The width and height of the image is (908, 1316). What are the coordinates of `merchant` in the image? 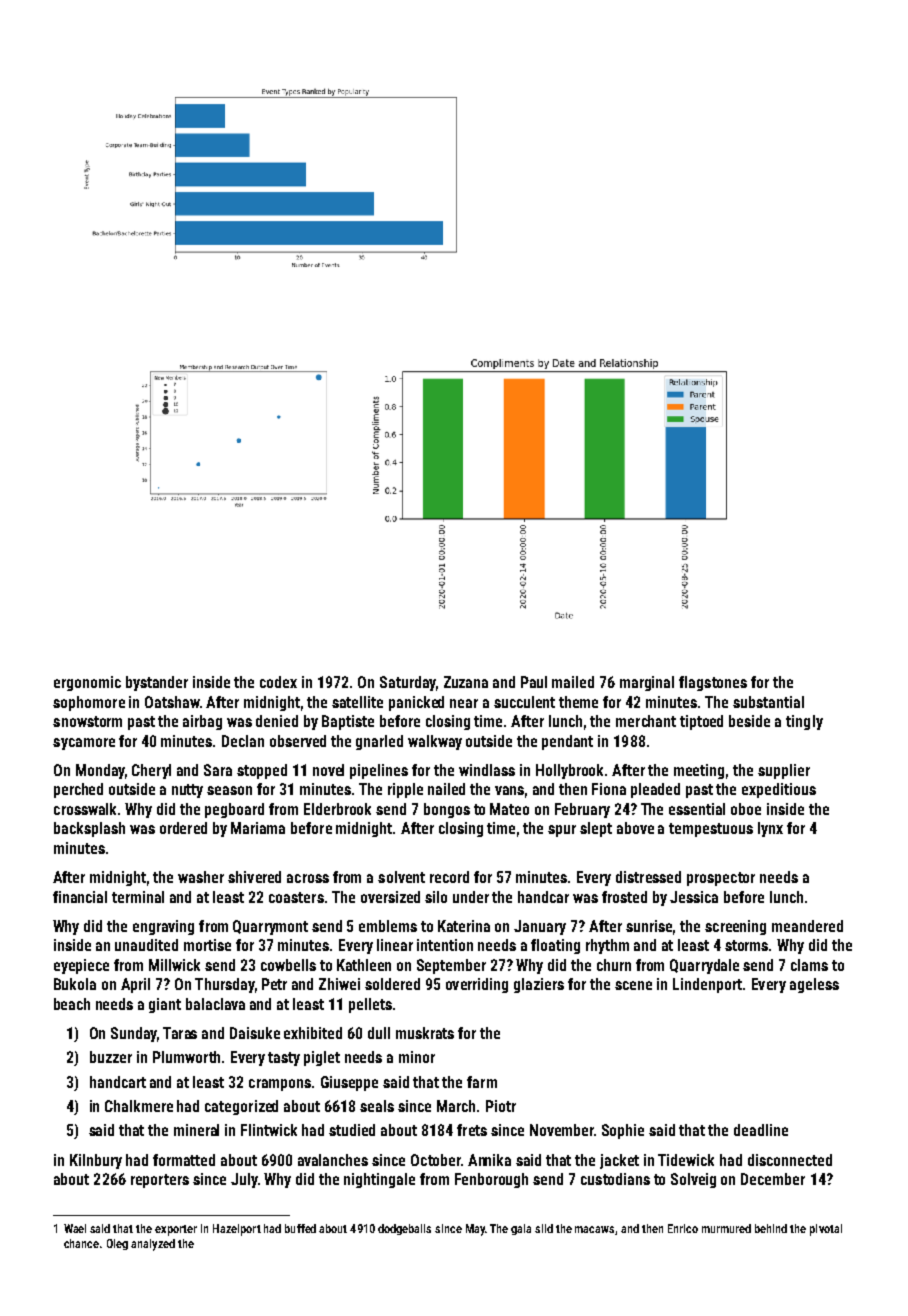 It's located at (646, 721).
